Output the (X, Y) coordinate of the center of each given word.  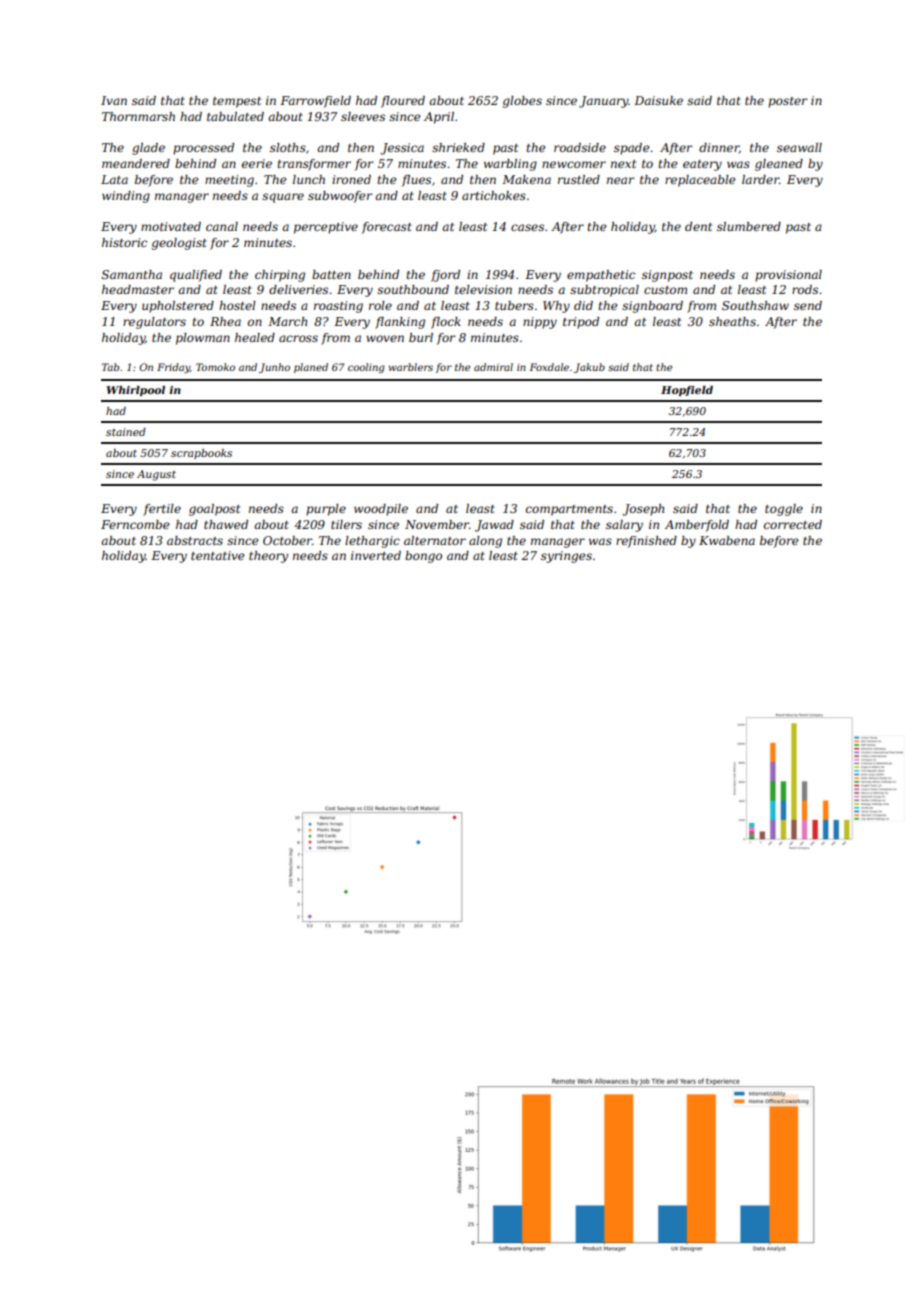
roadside (580, 147)
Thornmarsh (138, 116)
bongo (423, 557)
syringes (566, 557)
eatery (702, 165)
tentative (218, 555)
